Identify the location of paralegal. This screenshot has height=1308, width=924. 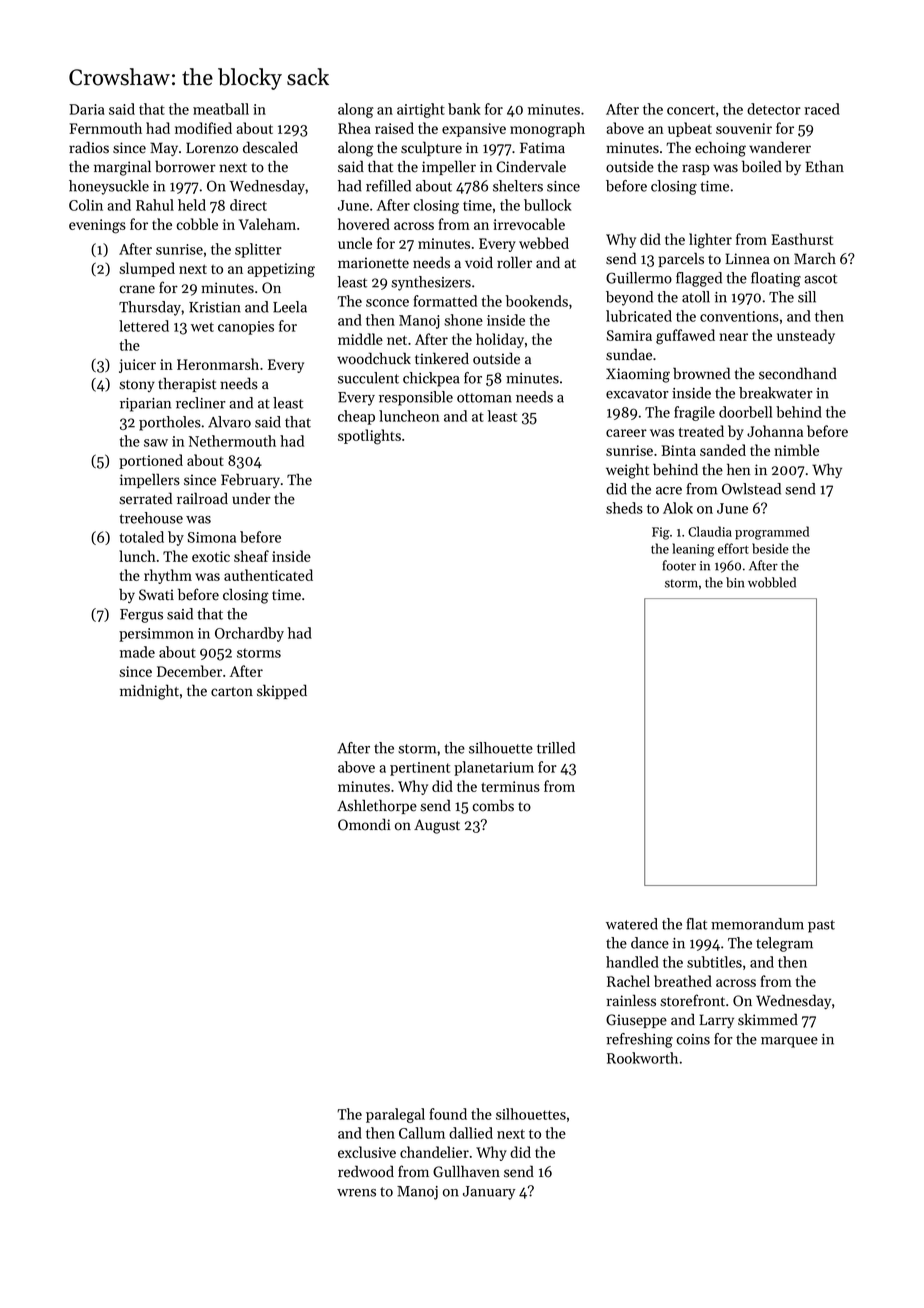
(395, 1115).
